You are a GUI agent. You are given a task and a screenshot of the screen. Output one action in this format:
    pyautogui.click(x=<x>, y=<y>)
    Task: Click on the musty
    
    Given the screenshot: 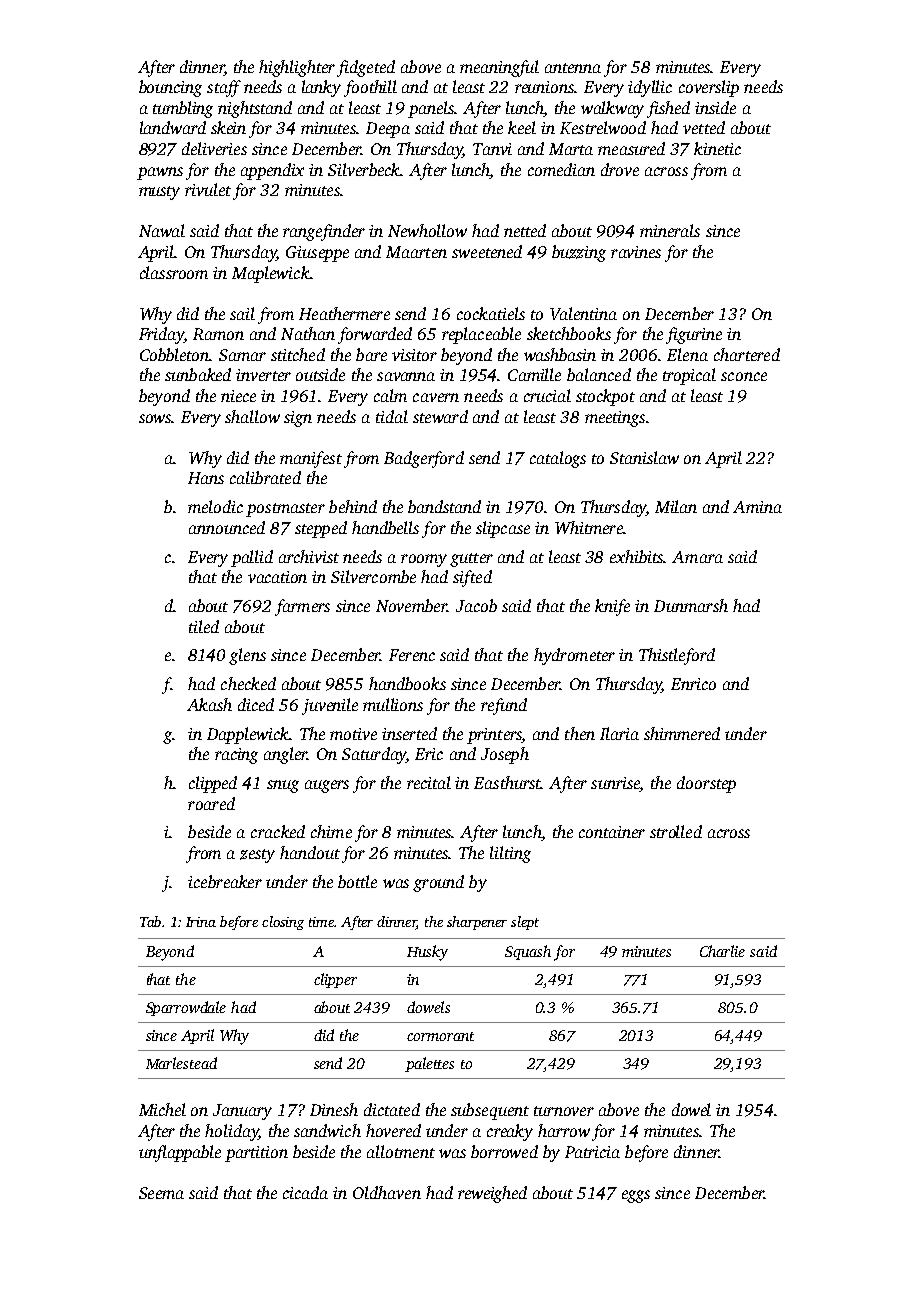 What is the action you would take?
    pyautogui.click(x=159, y=193)
